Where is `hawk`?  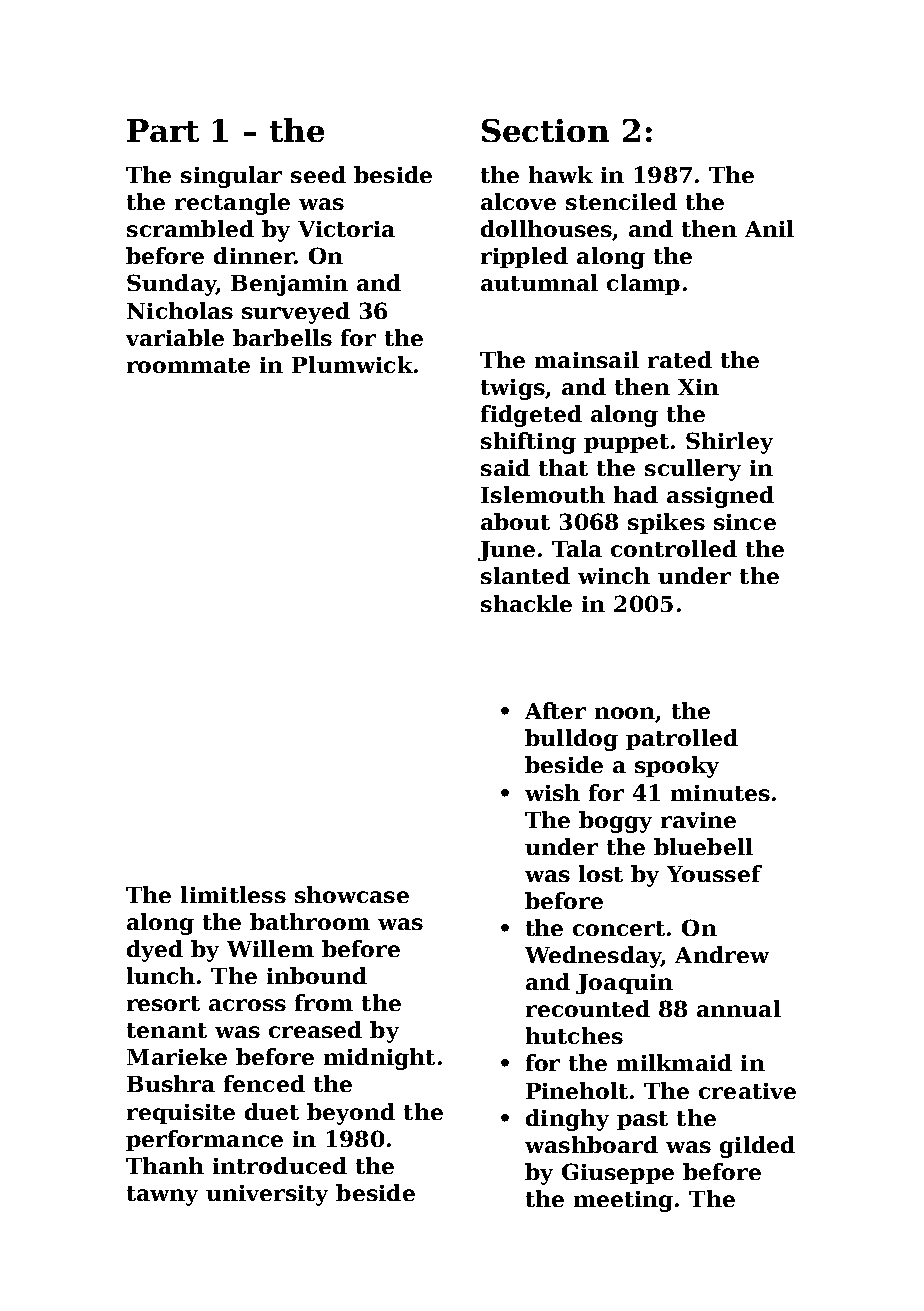
hawk is located at coordinates (561, 174).
